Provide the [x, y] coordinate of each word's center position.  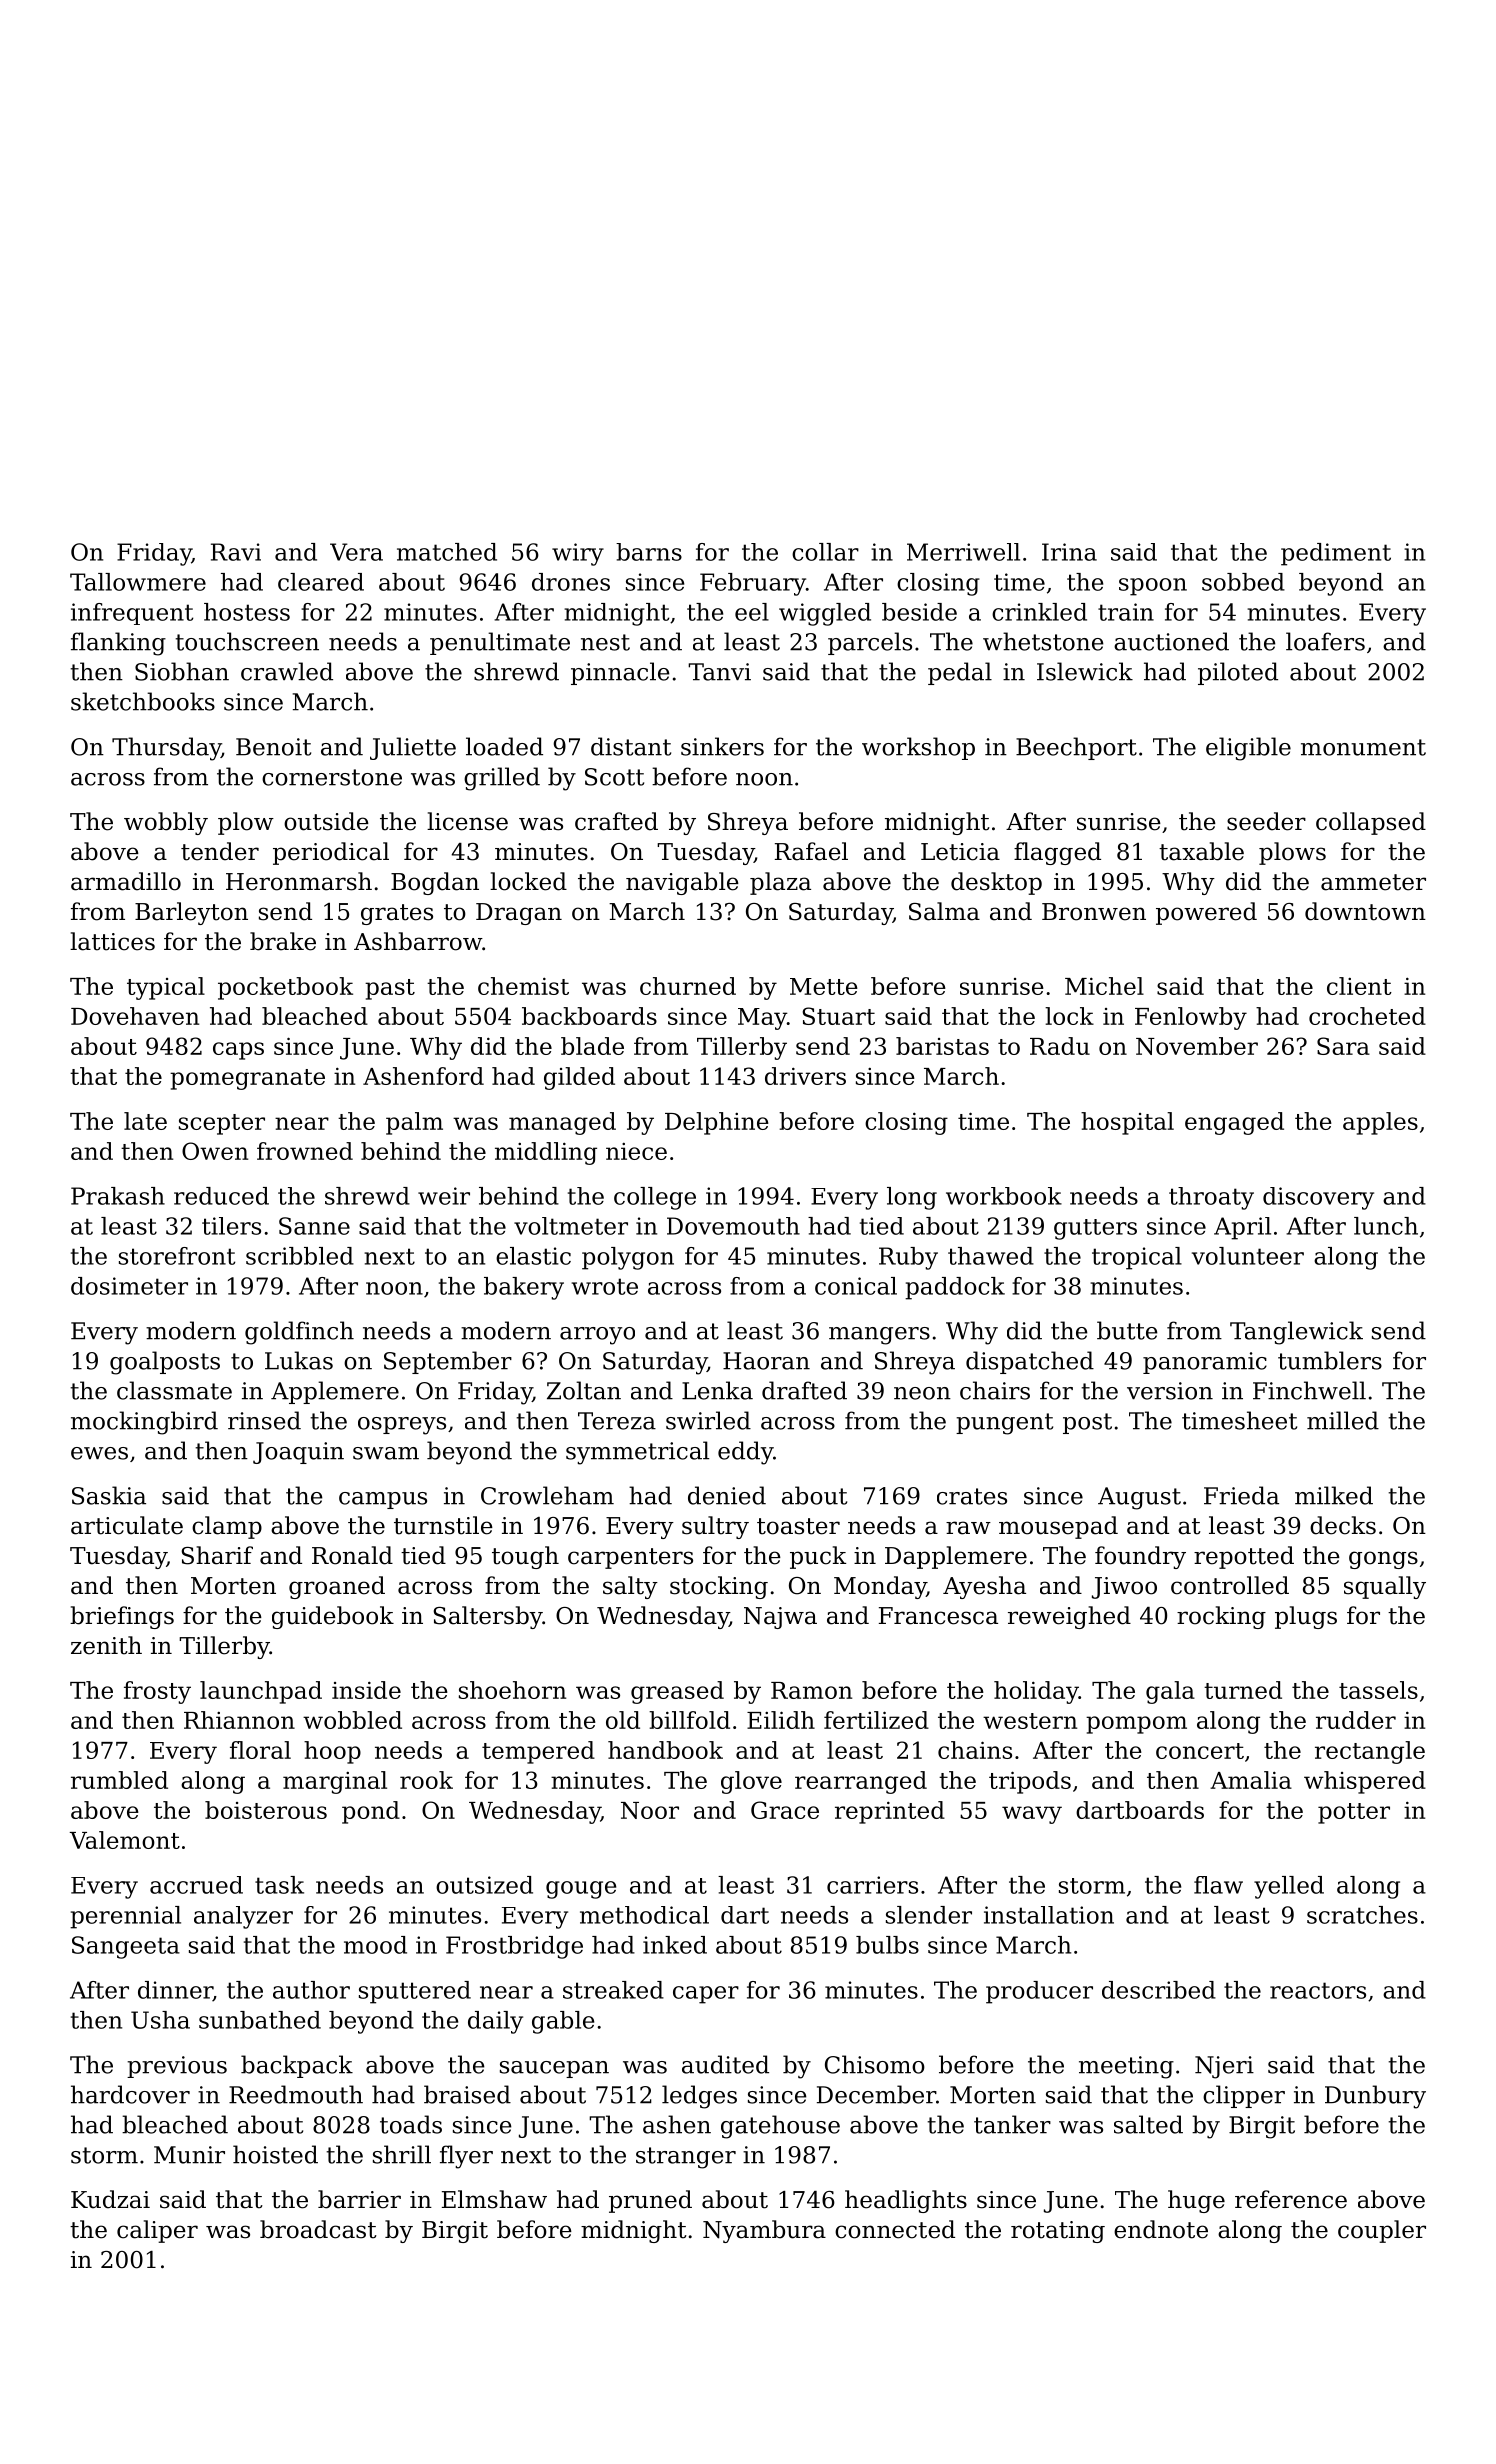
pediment [1336, 554]
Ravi [236, 552]
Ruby [908, 1258]
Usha [160, 2020]
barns [649, 552]
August [1139, 1498]
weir [444, 1196]
